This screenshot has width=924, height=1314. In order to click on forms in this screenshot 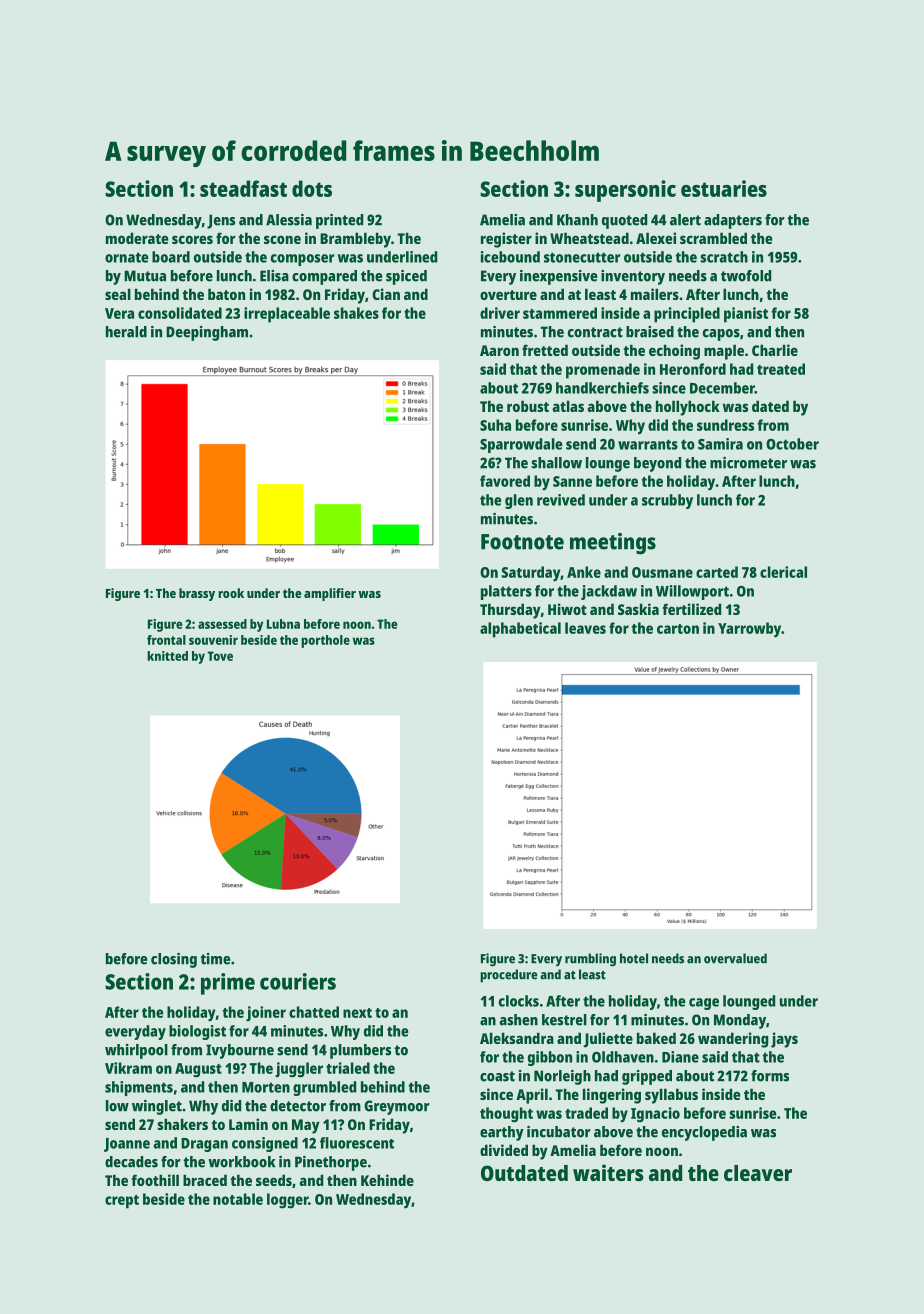, I will do `click(770, 1076)`.
